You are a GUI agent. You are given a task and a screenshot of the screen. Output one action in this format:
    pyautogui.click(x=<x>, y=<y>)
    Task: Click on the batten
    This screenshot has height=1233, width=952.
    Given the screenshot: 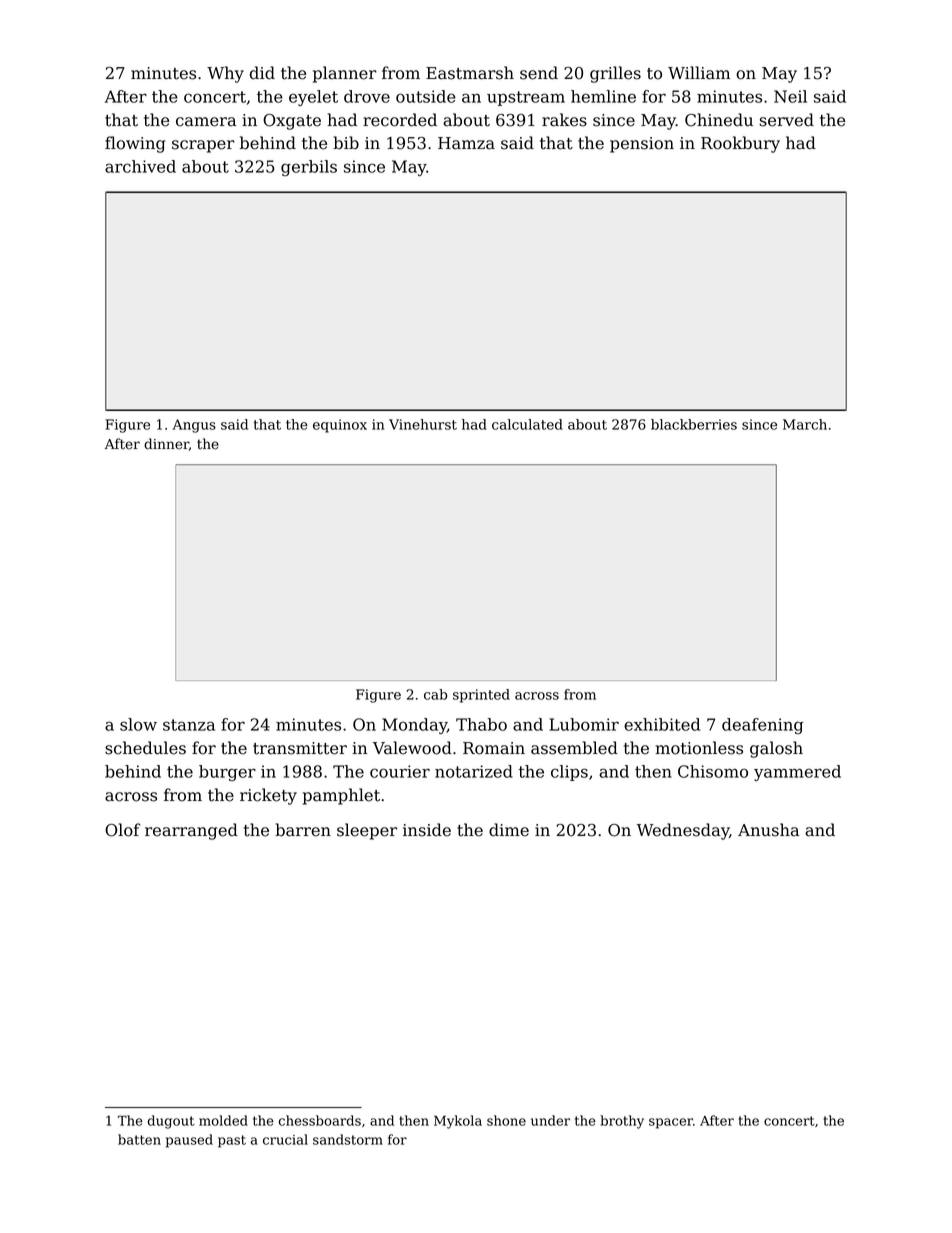 What is the action you would take?
    pyautogui.click(x=139, y=1139)
